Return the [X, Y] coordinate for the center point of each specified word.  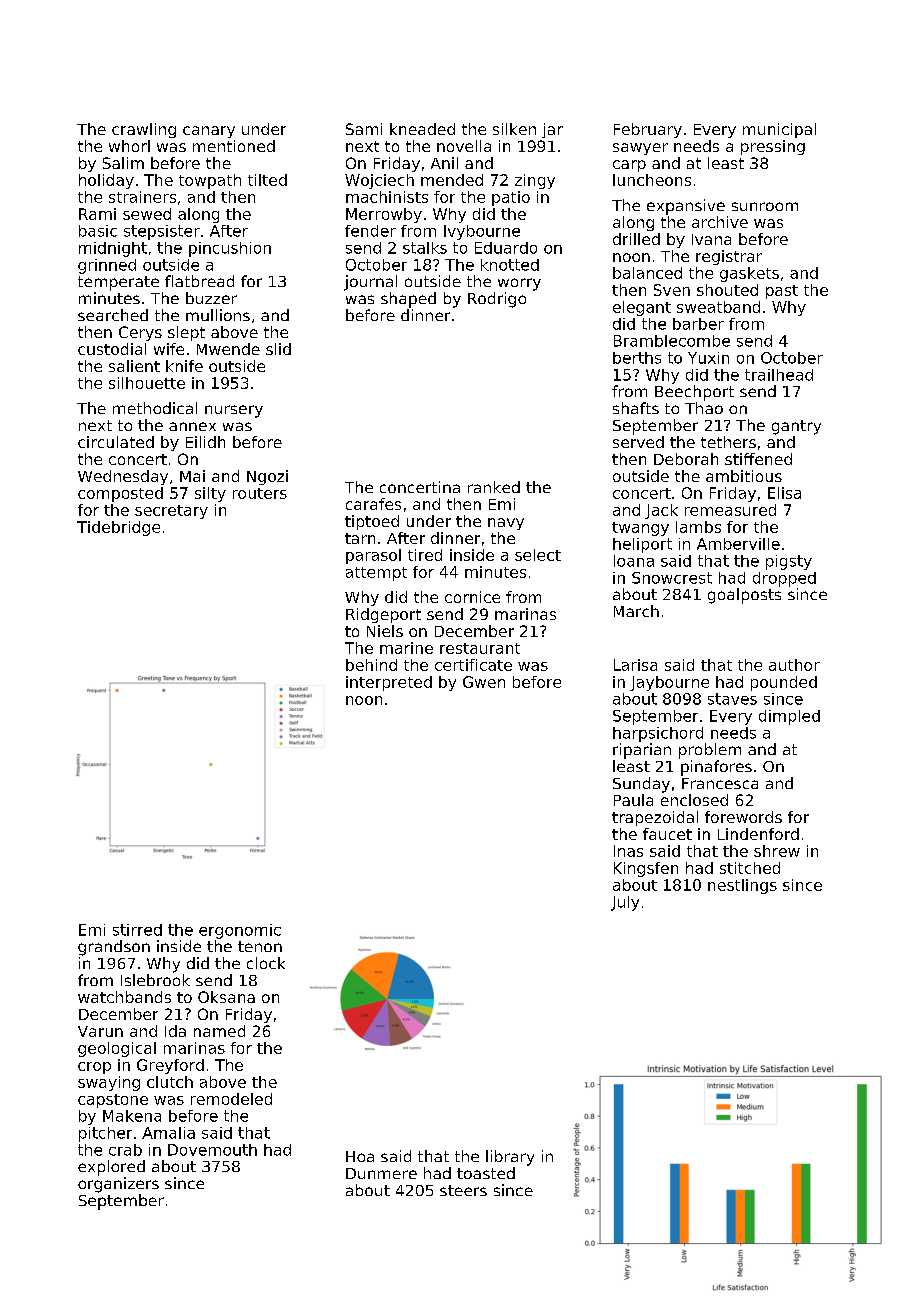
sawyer [640, 149]
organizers [118, 1185]
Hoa [360, 1156]
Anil [444, 163]
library [510, 1158]
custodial [112, 349]
